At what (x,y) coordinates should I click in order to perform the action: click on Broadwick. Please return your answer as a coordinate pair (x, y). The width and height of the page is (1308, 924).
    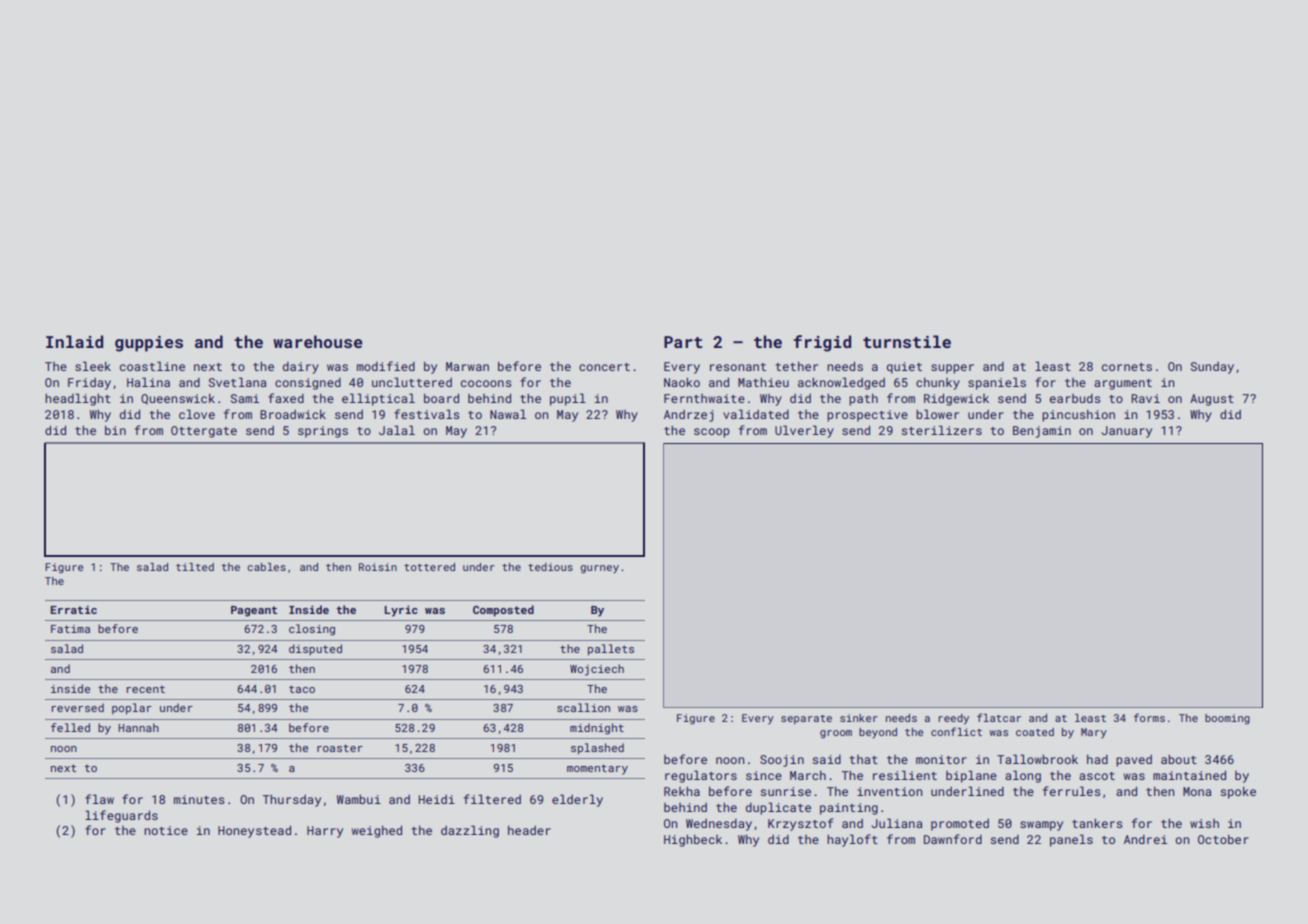
    Looking at the image, I should click on (293, 414).
